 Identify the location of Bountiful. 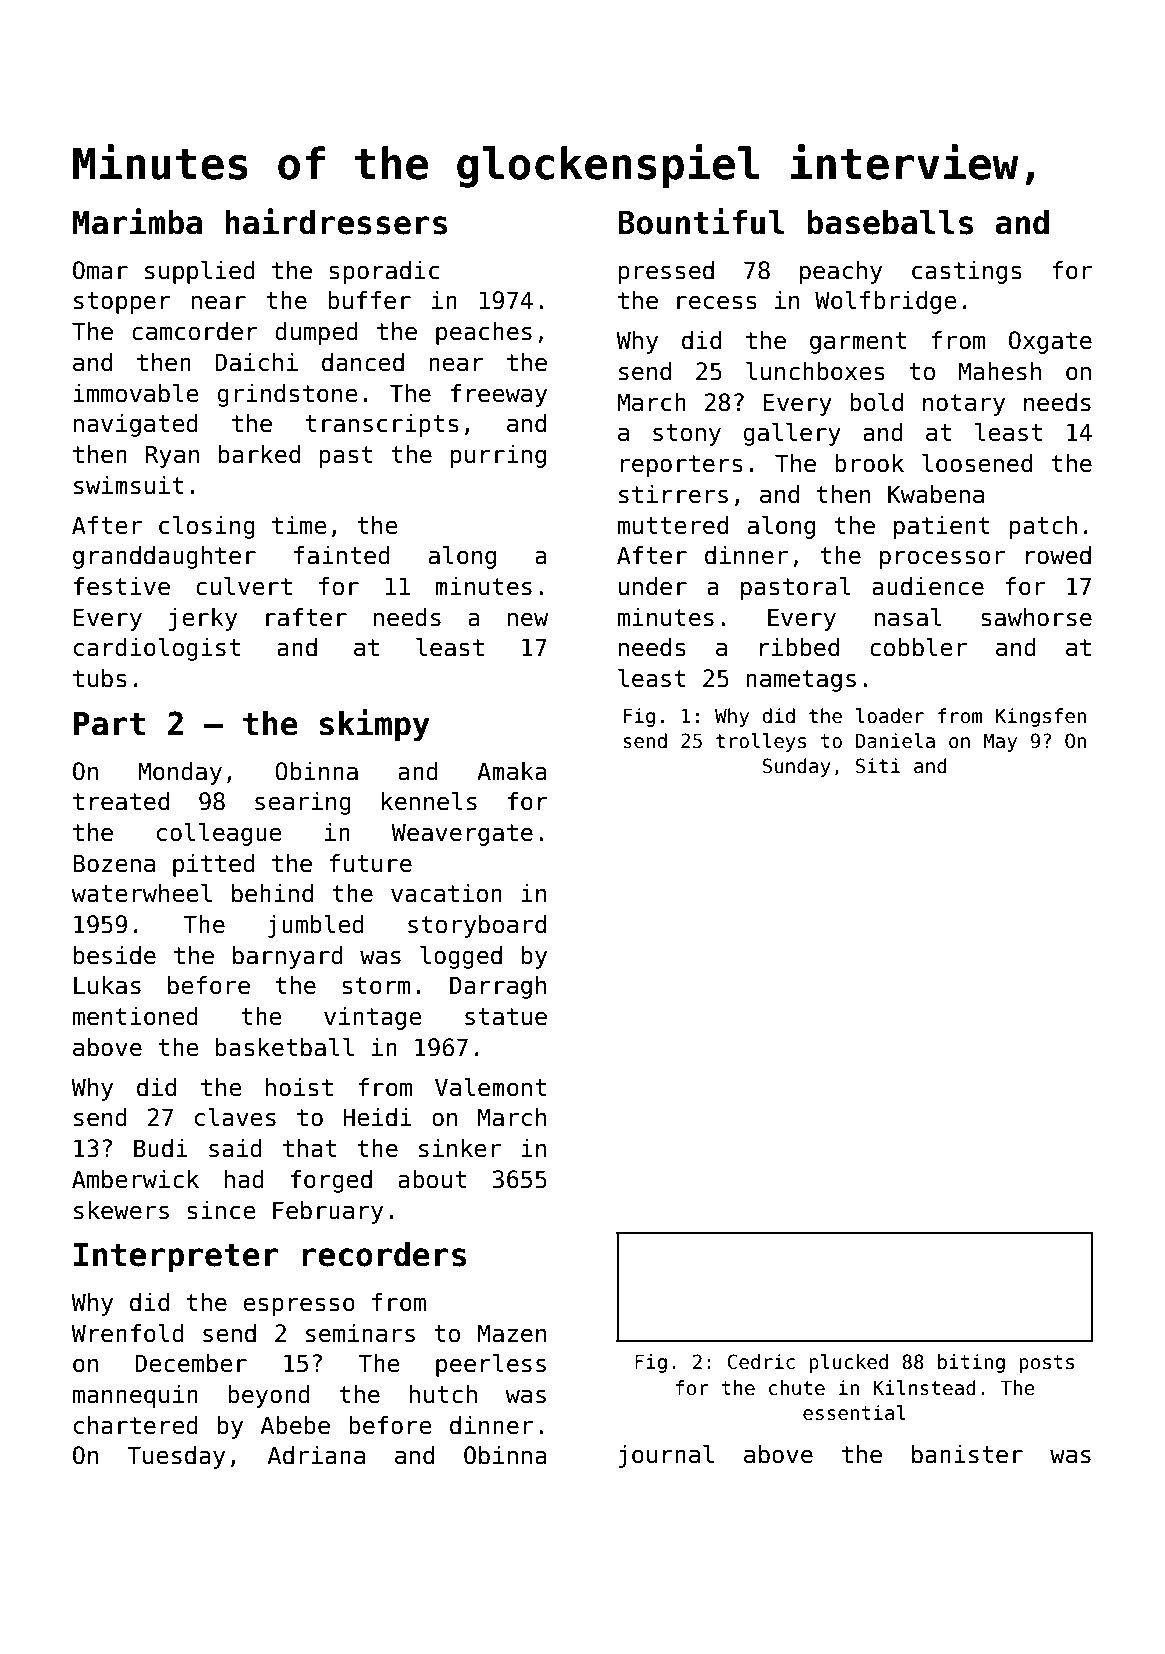
(701, 221).
